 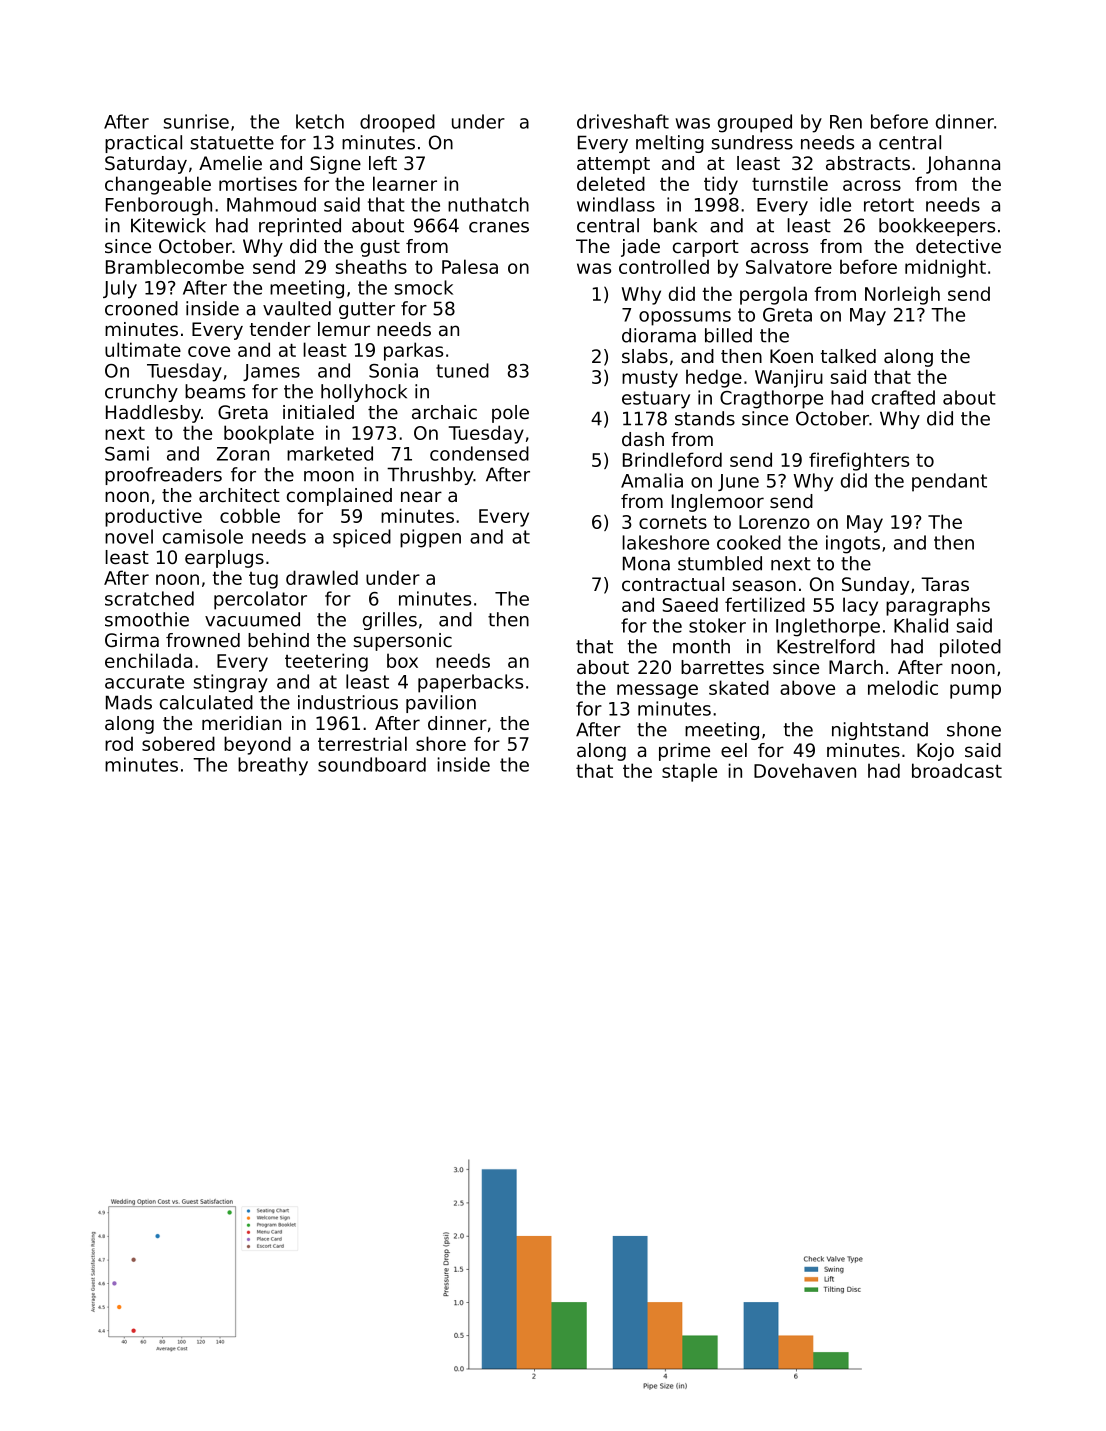 What do you see at coordinates (640, 248) in the page?
I see `jade` at bounding box center [640, 248].
